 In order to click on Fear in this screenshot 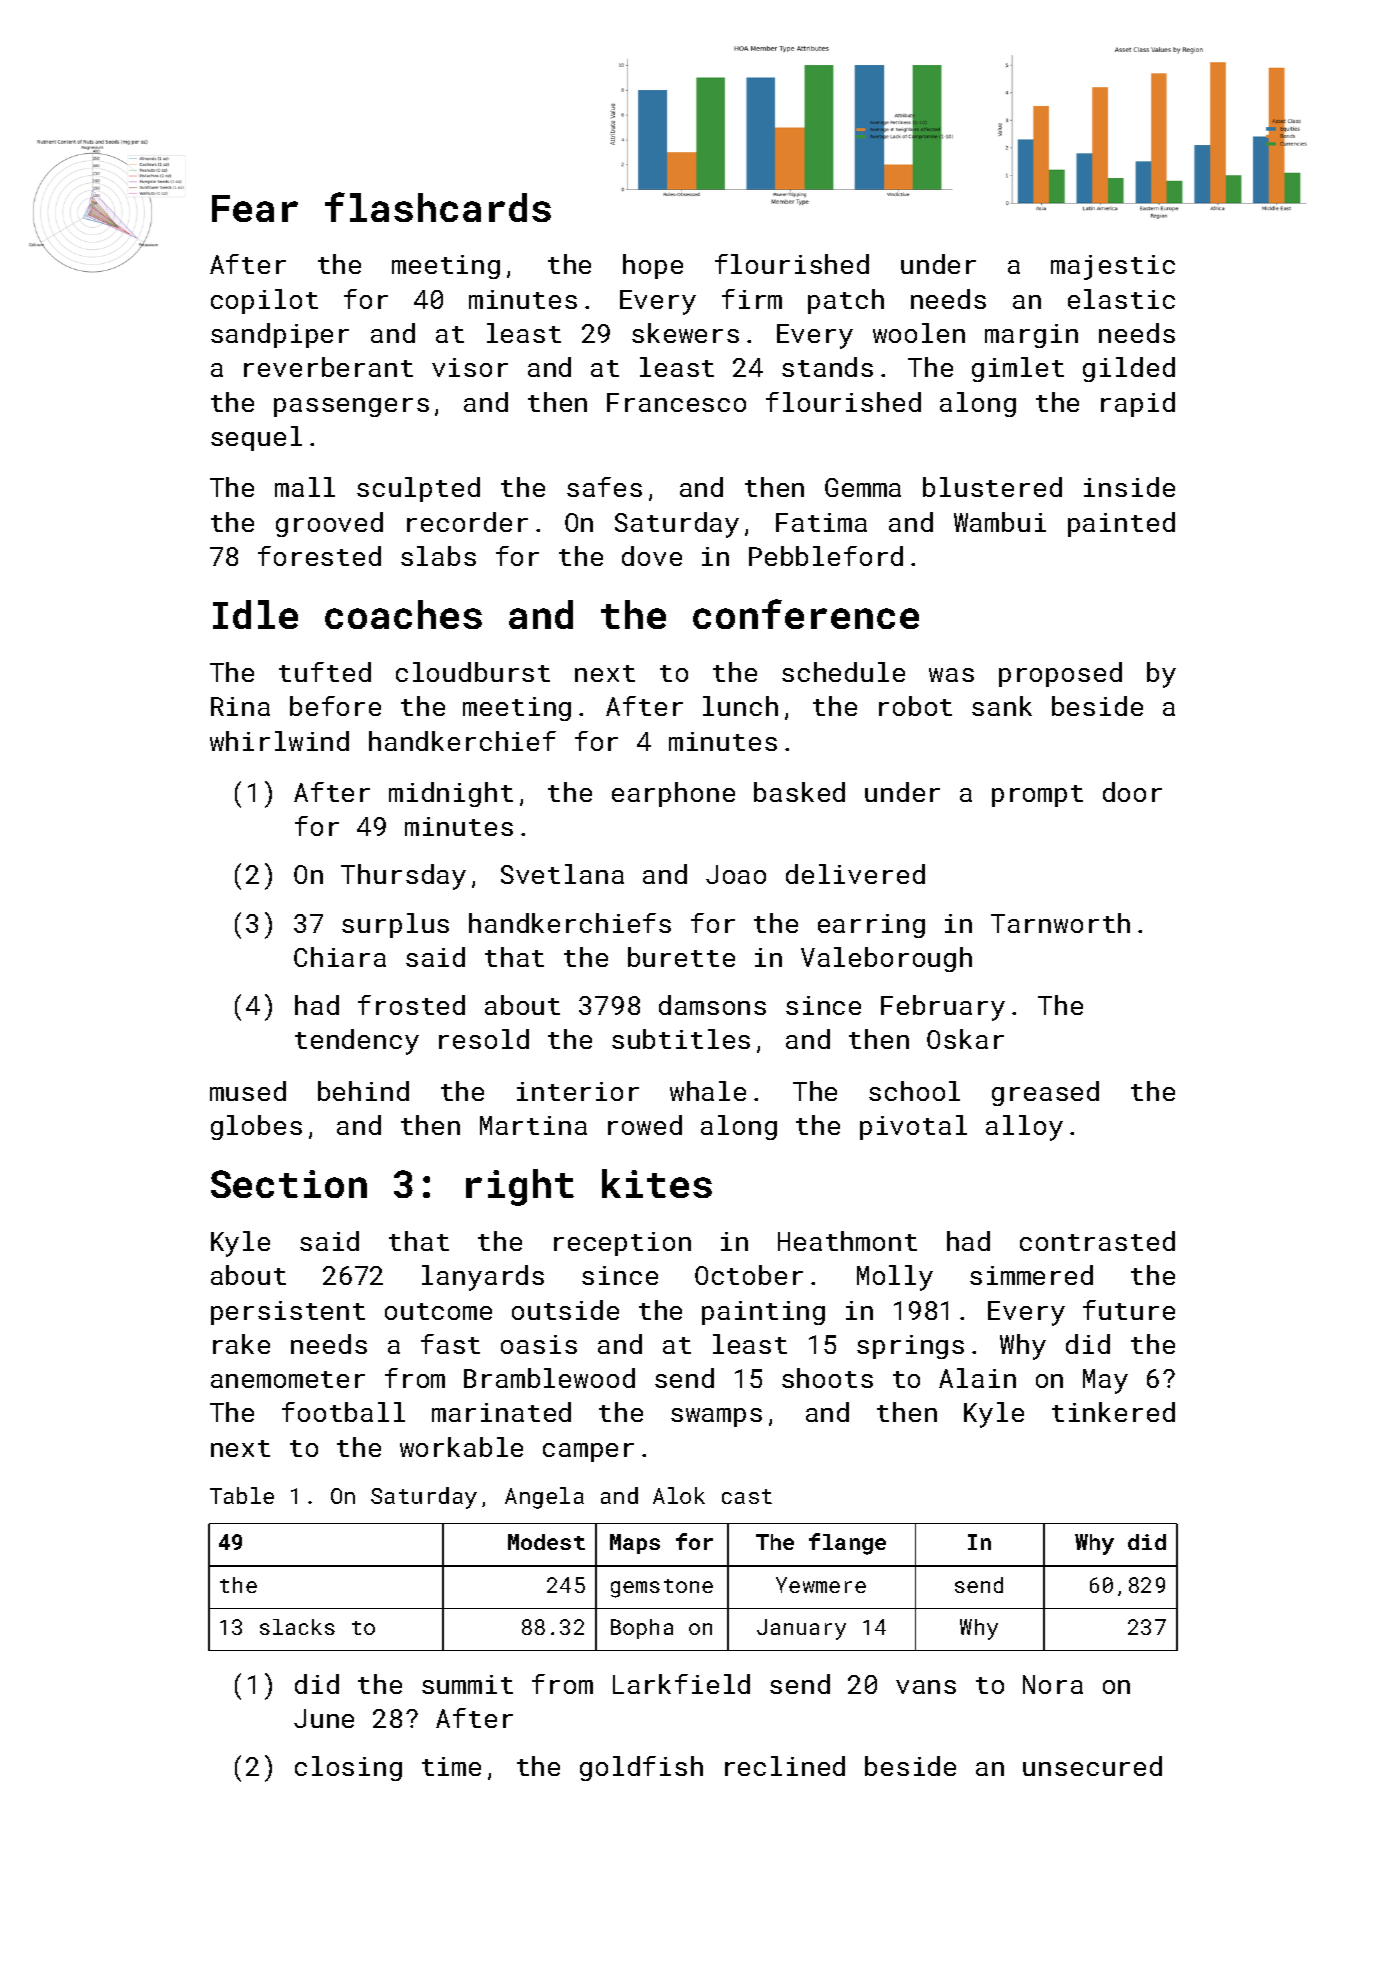, I will do `click(255, 208)`.
